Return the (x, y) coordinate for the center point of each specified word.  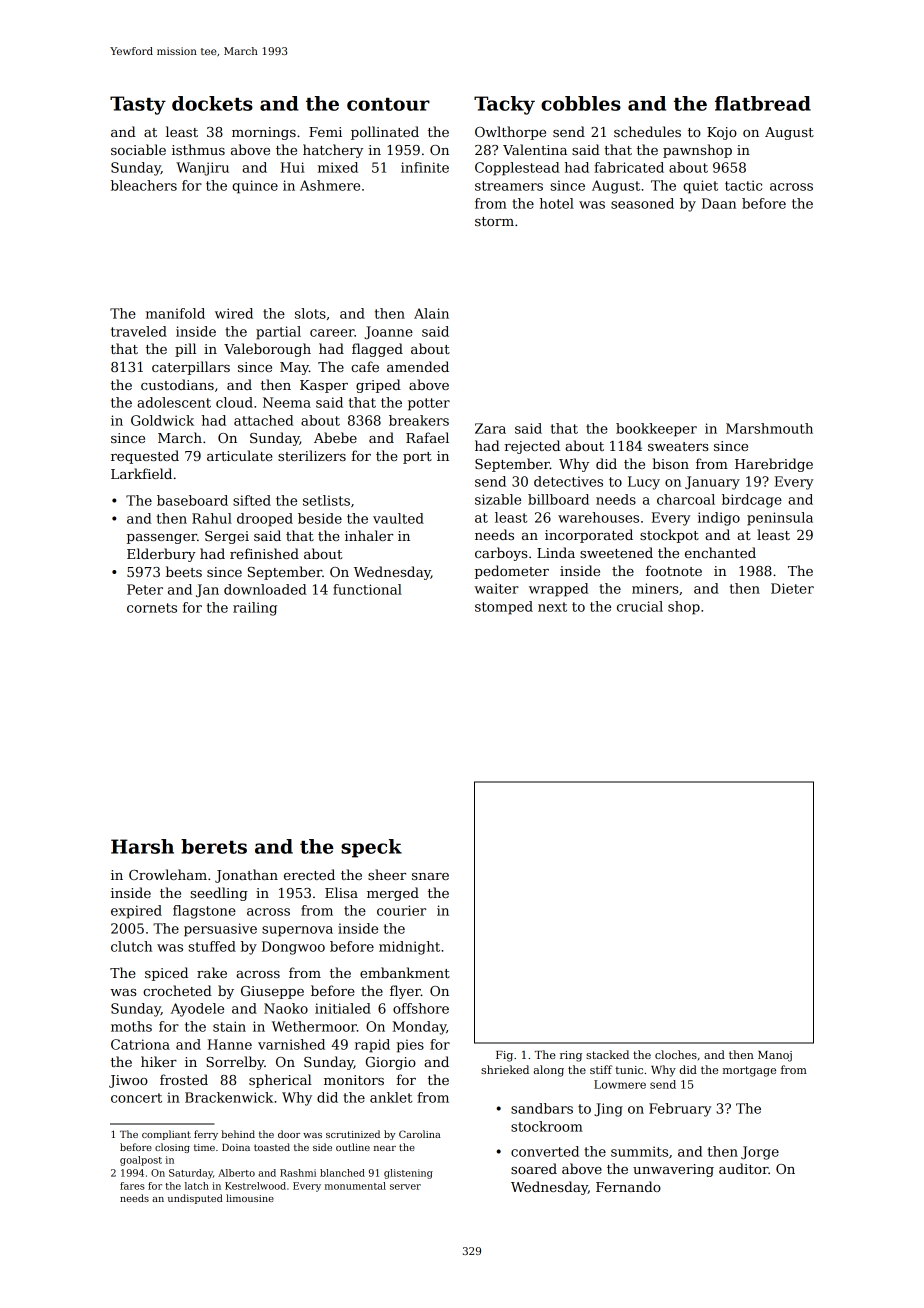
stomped (504, 608)
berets (214, 846)
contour (388, 104)
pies (410, 1046)
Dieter (792, 588)
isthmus (198, 149)
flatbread (763, 103)
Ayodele (197, 1010)
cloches (676, 1054)
